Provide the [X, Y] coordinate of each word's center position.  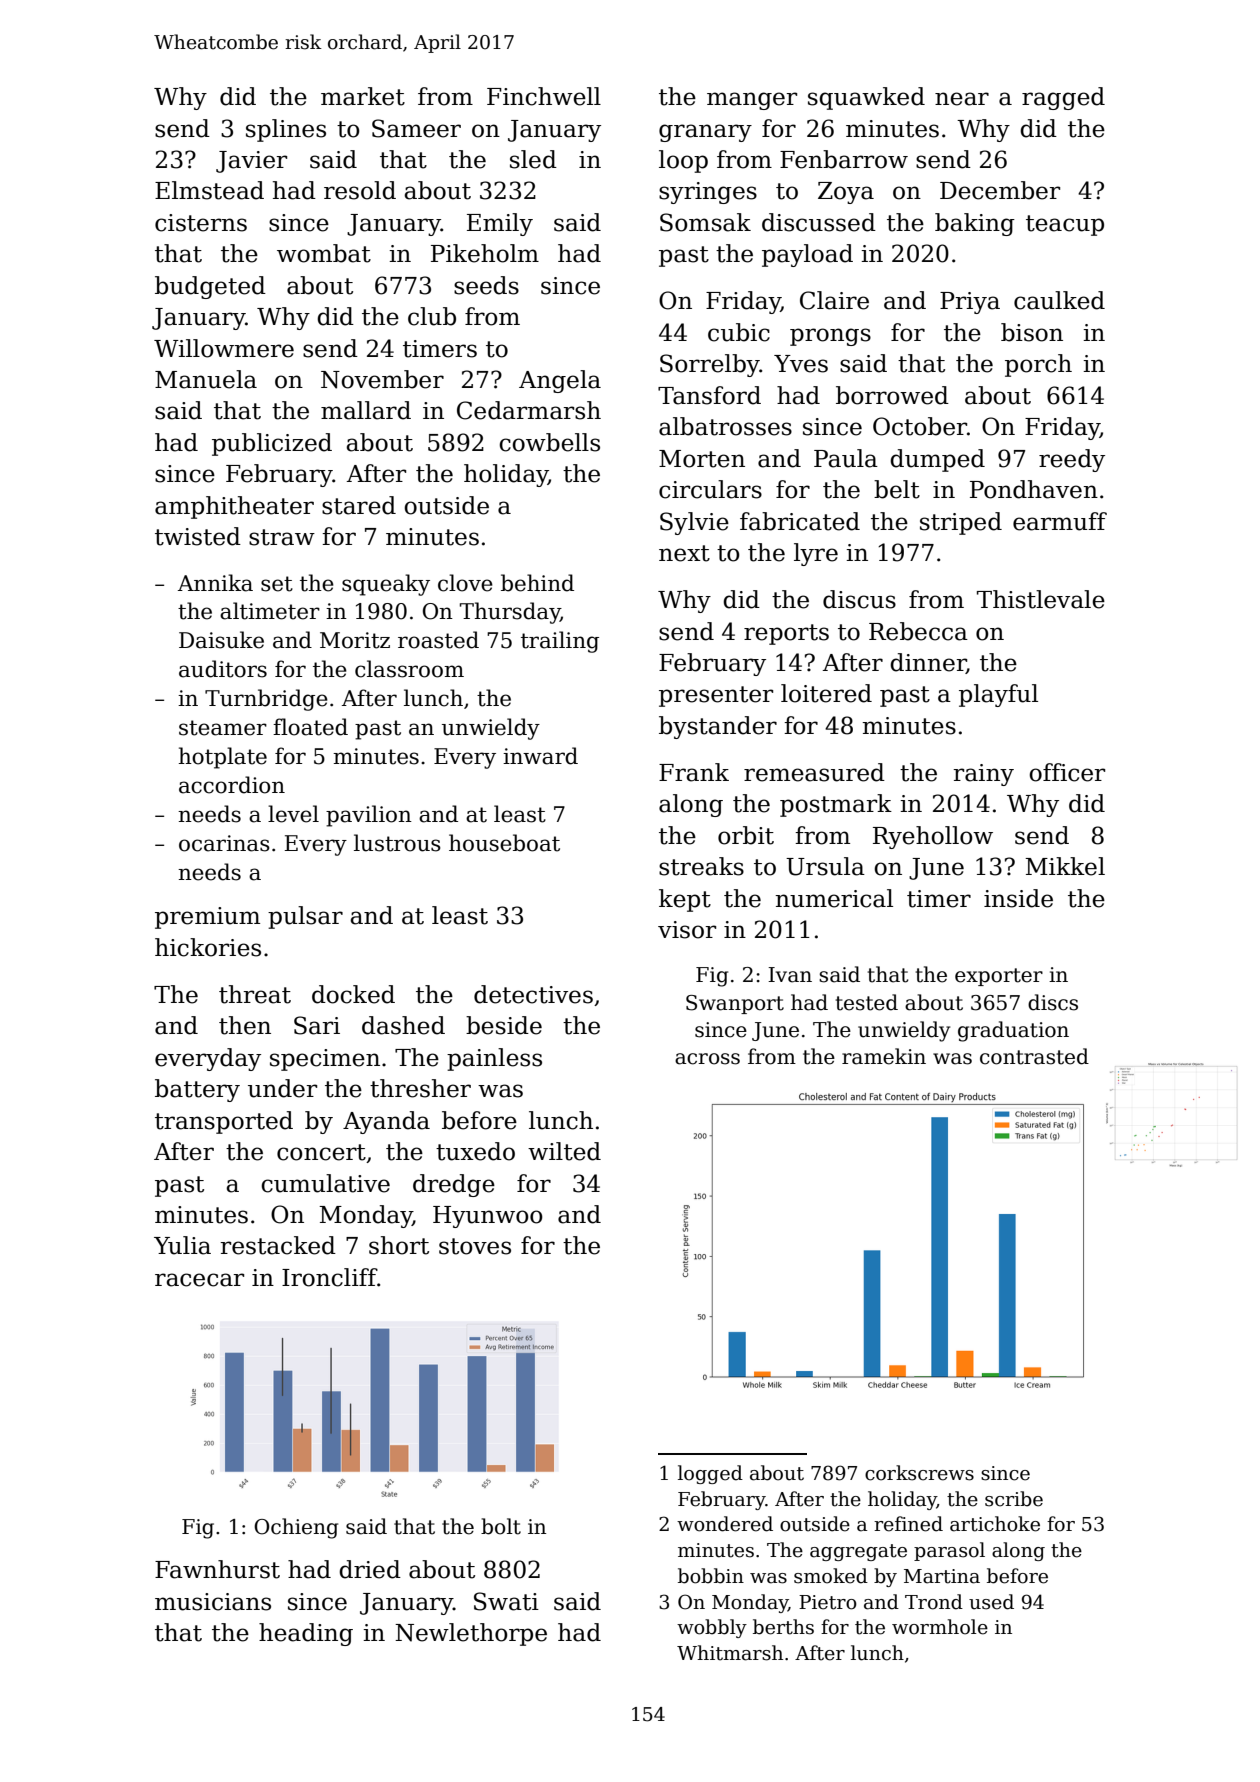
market [363, 96]
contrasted [1034, 1056]
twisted [198, 536]
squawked [866, 98]
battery [197, 1090]
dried [370, 1569]
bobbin [711, 1576]
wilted [564, 1151]
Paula [846, 458]
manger [752, 101]
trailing [560, 642]
